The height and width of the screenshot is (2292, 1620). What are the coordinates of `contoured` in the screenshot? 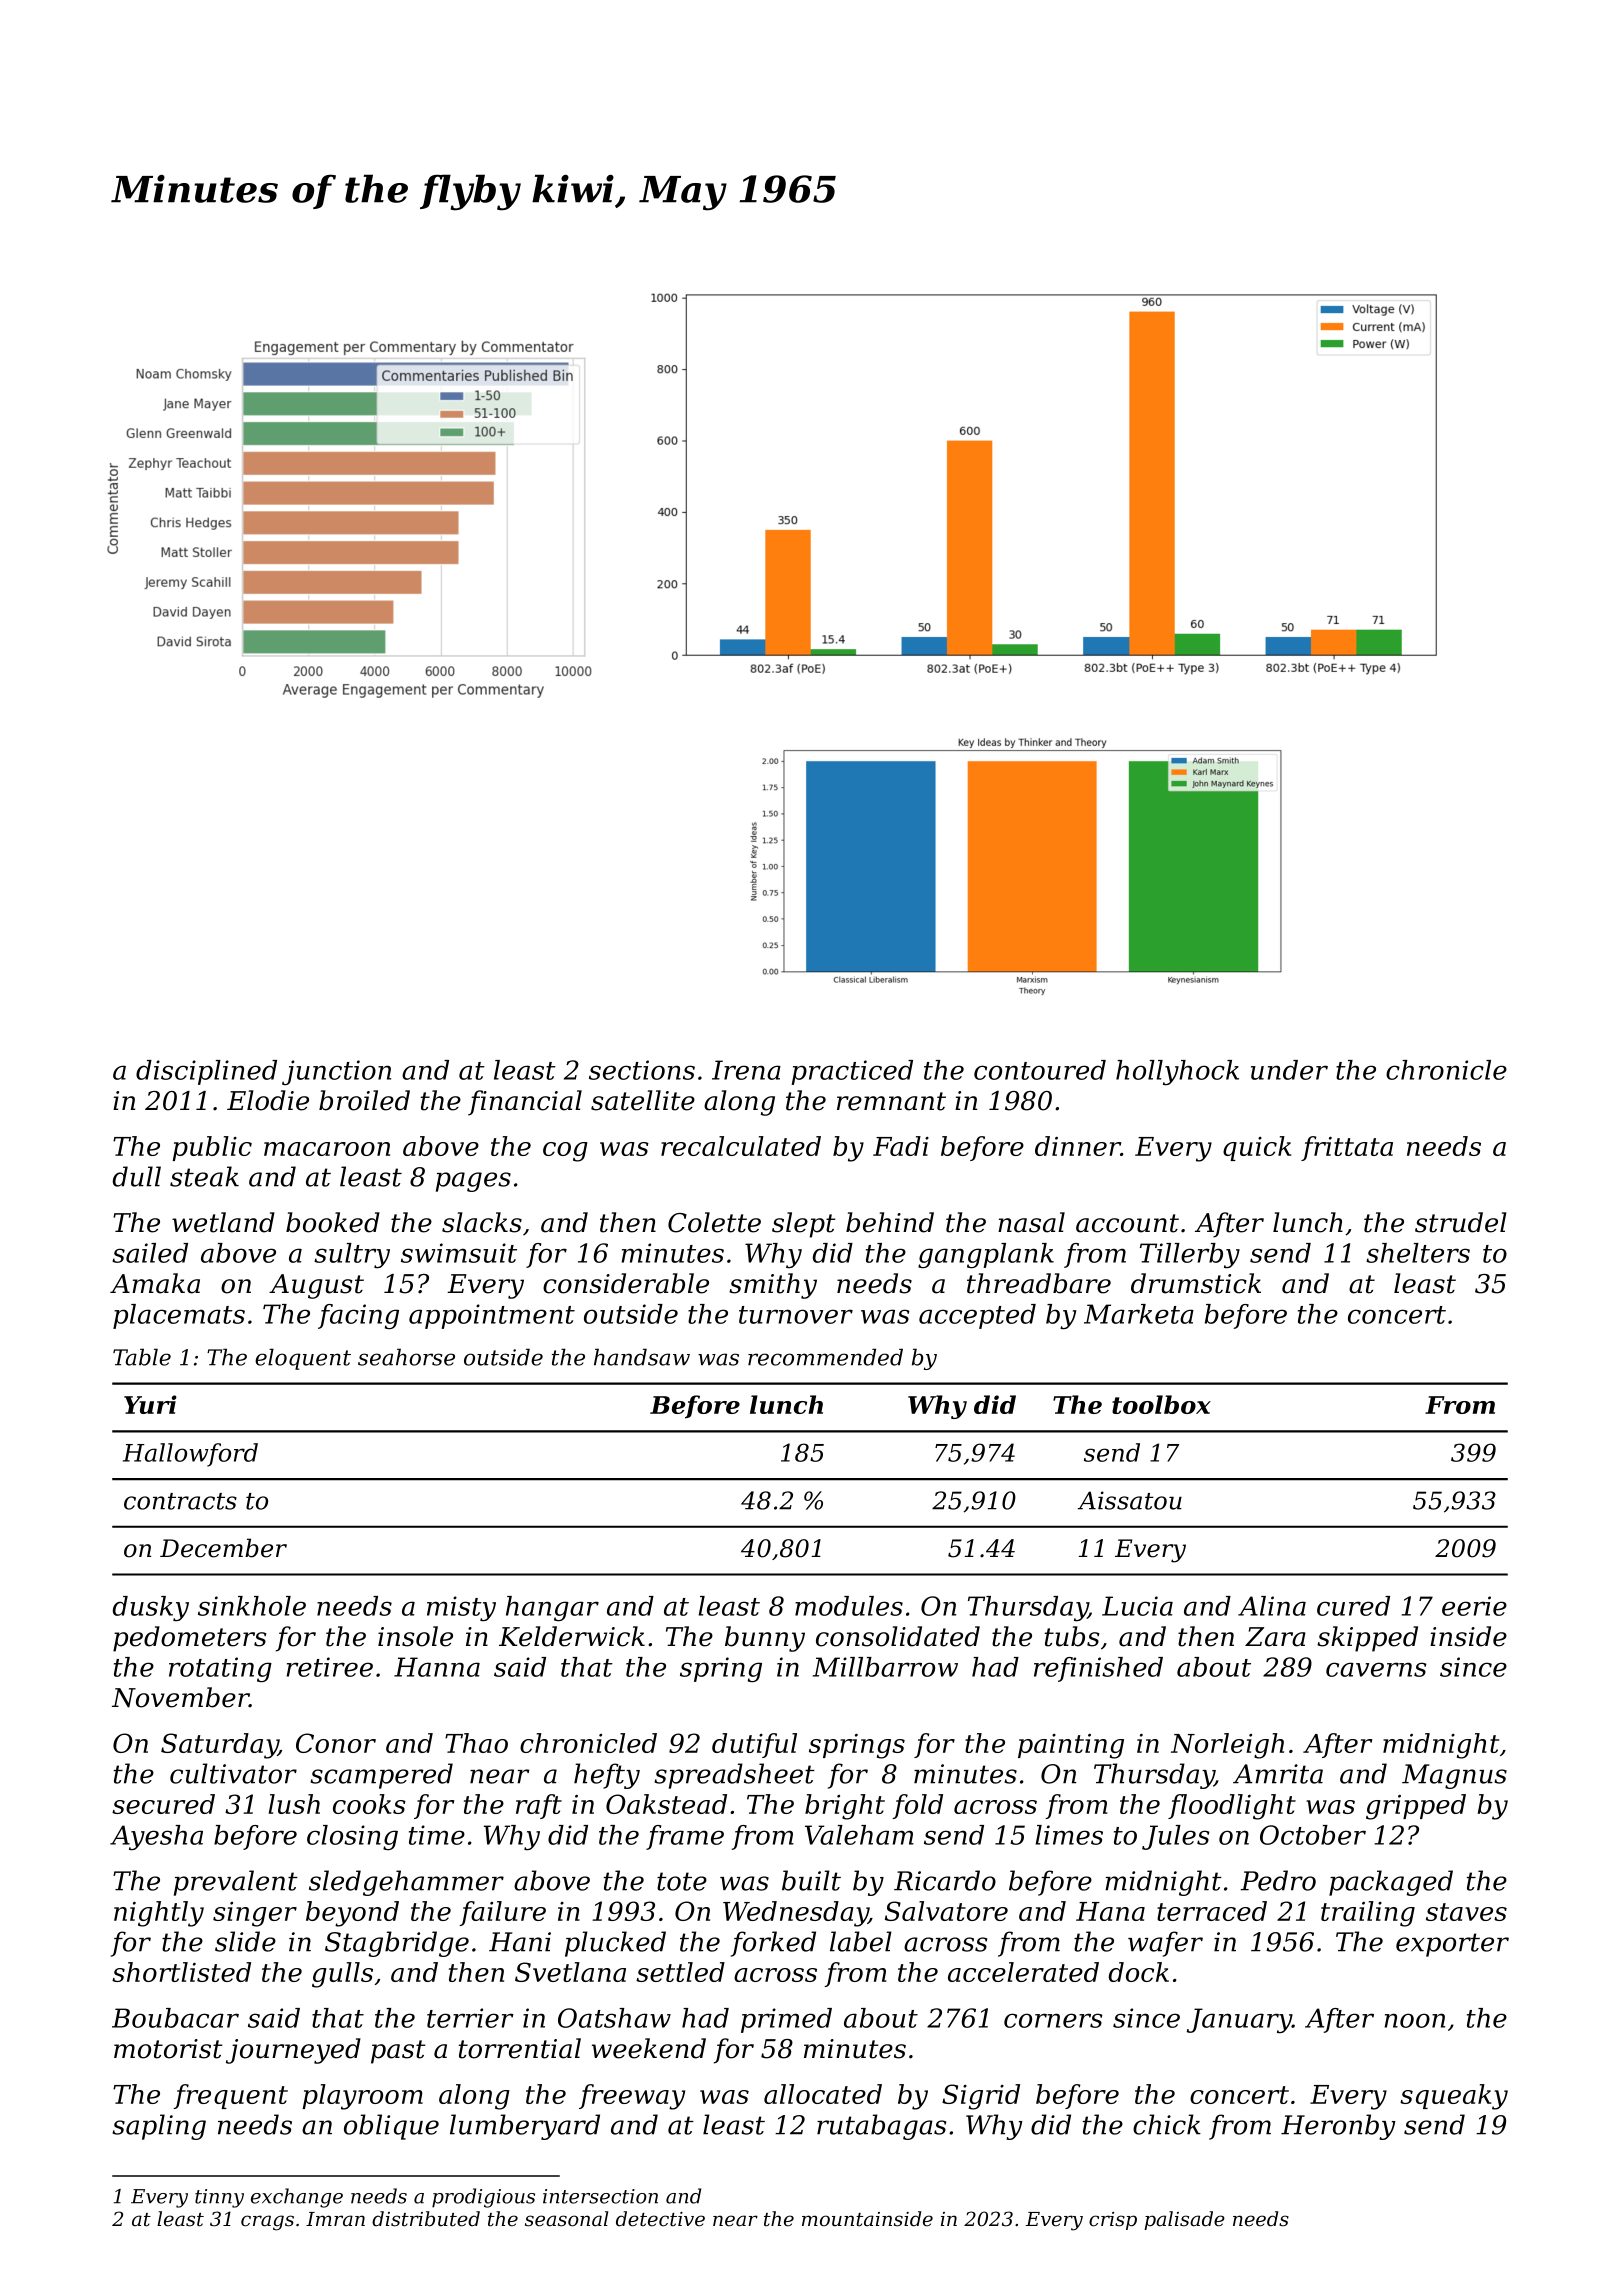 It's located at (1040, 1070).
